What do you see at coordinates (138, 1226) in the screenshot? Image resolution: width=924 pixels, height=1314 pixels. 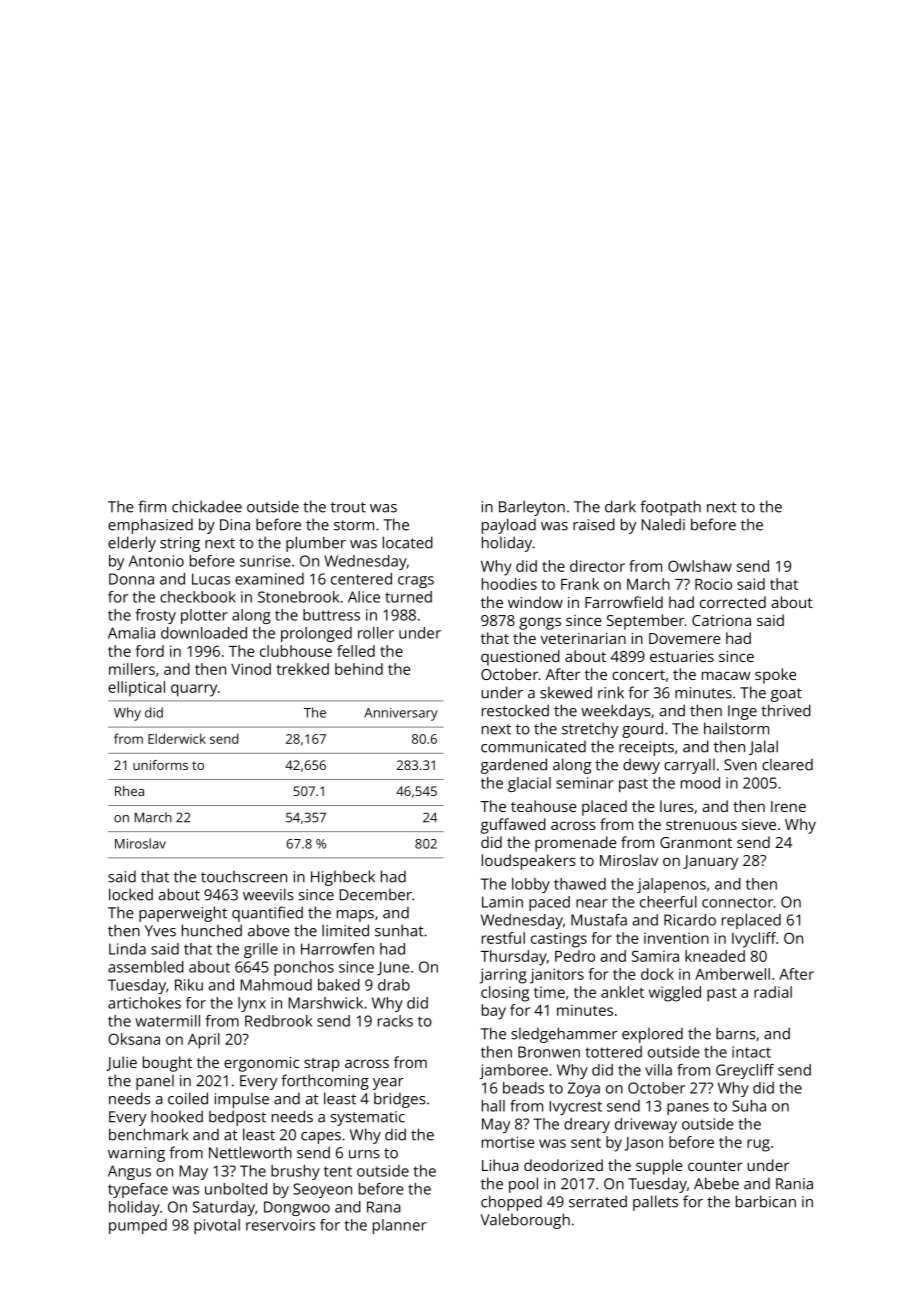 I see `pumped` at bounding box center [138, 1226].
